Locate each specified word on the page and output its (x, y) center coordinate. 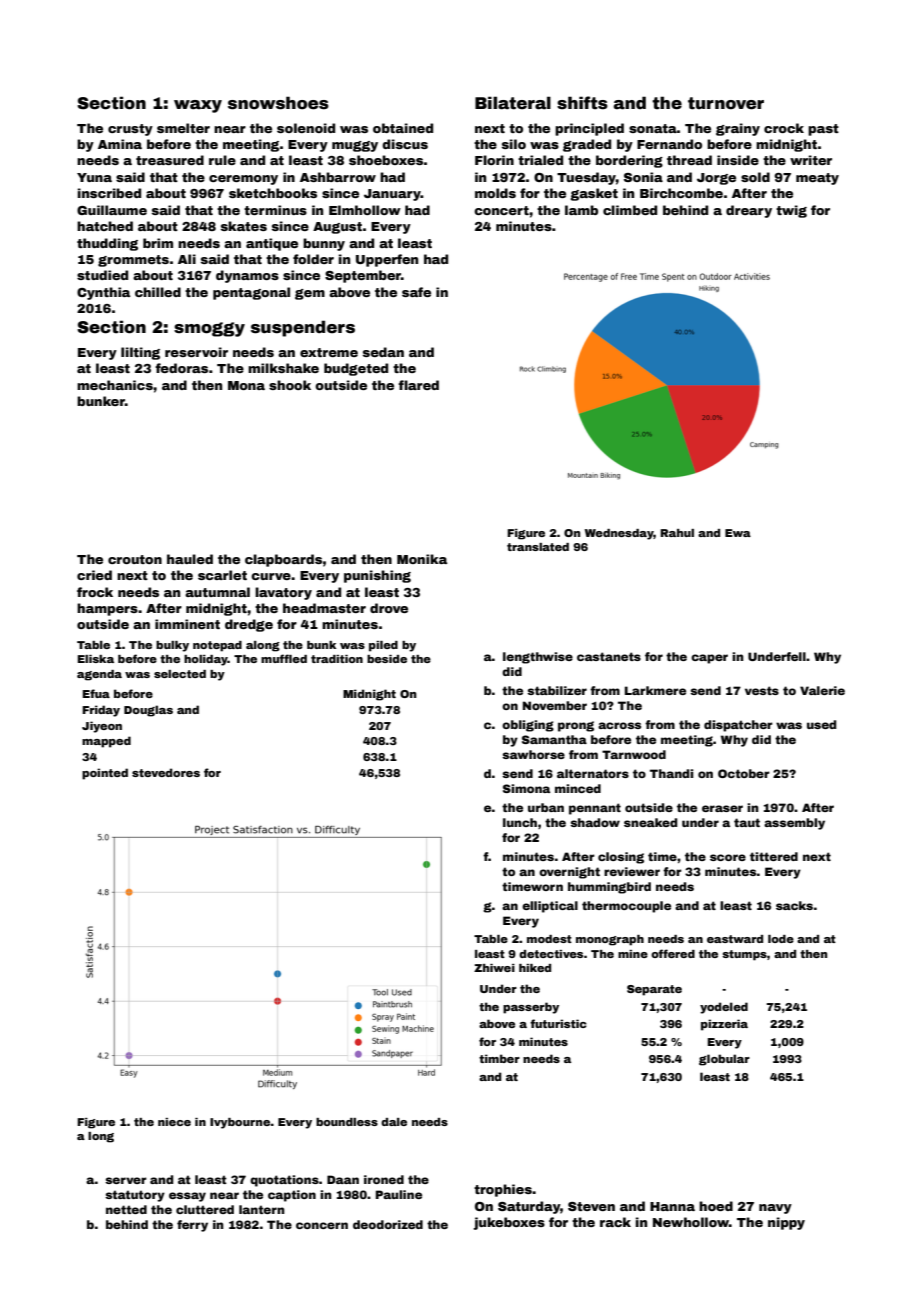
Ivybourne (240, 1123)
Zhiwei (494, 968)
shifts (582, 103)
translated (538, 547)
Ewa (738, 533)
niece (174, 1122)
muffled (284, 658)
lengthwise (538, 658)
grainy (738, 129)
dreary (749, 211)
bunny (324, 244)
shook (290, 385)
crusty (130, 130)
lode (781, 939)
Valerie (822, 690)
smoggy (209, 329)
